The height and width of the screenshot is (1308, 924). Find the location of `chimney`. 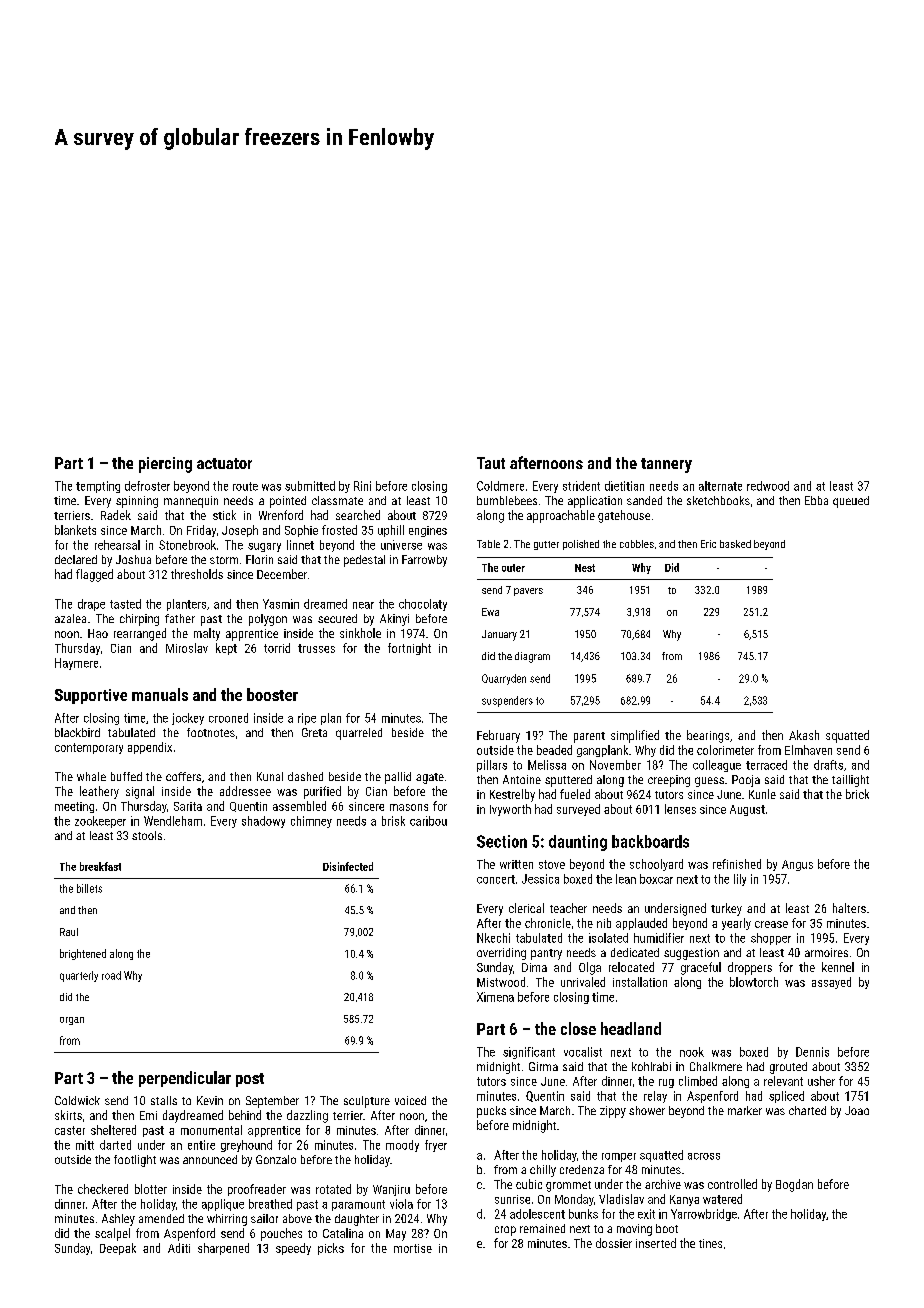

chimney is located at coordinates (311, 822).
